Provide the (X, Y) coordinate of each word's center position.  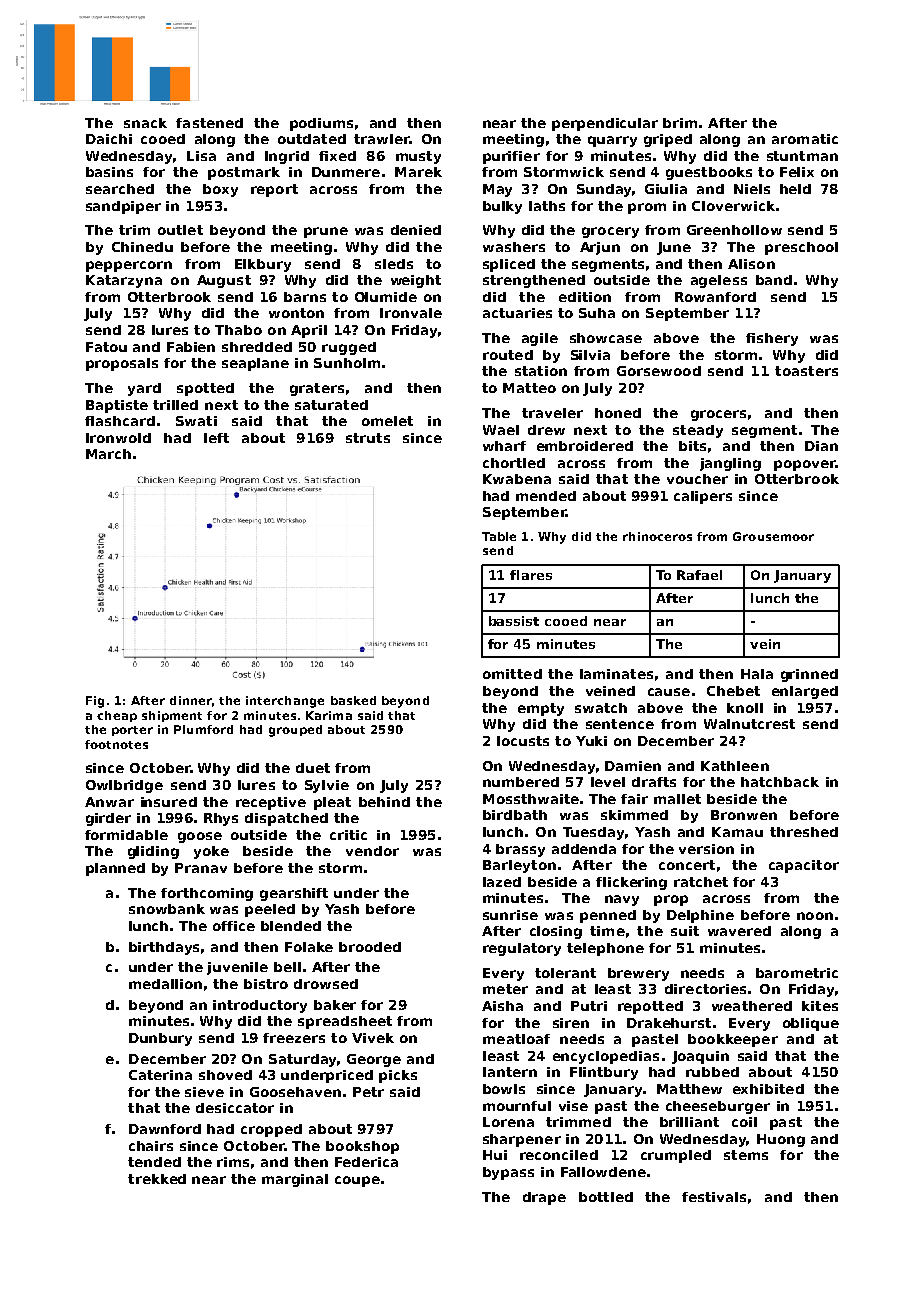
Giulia (666, 189)
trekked (157, 1179)
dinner (191, 700)
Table (499, 536)
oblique (811, 1024)
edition (585, 297)
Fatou (106, 347)
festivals (714, 1197)
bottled (606, 1197)
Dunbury (160, 1039)
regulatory (522, 949)
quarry (612, 141)
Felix (797, 172)
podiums (321, 124)
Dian (821, 446)
